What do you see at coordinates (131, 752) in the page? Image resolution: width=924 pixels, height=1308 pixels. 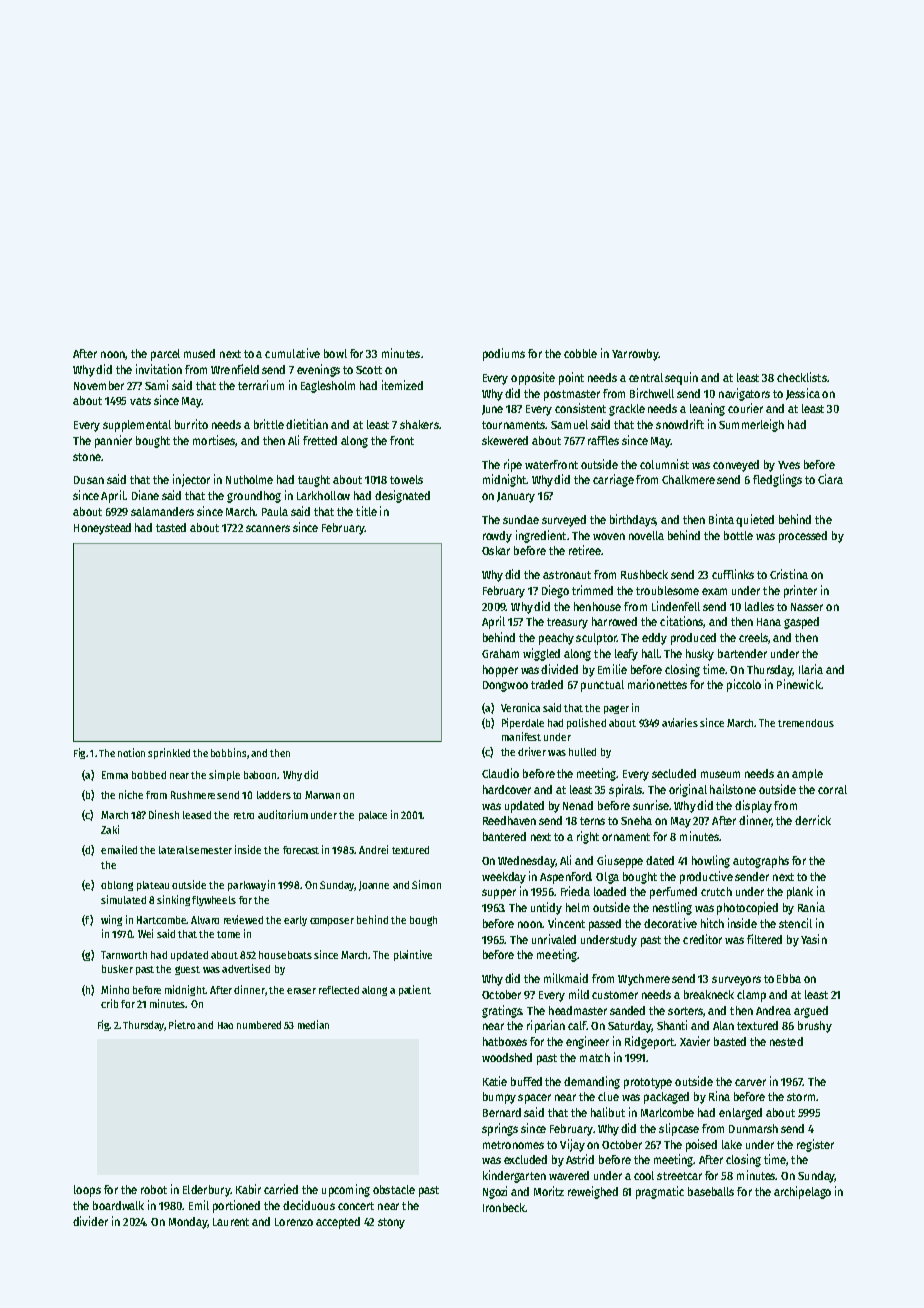 I see `notion` at bounding box center [131, 752].
